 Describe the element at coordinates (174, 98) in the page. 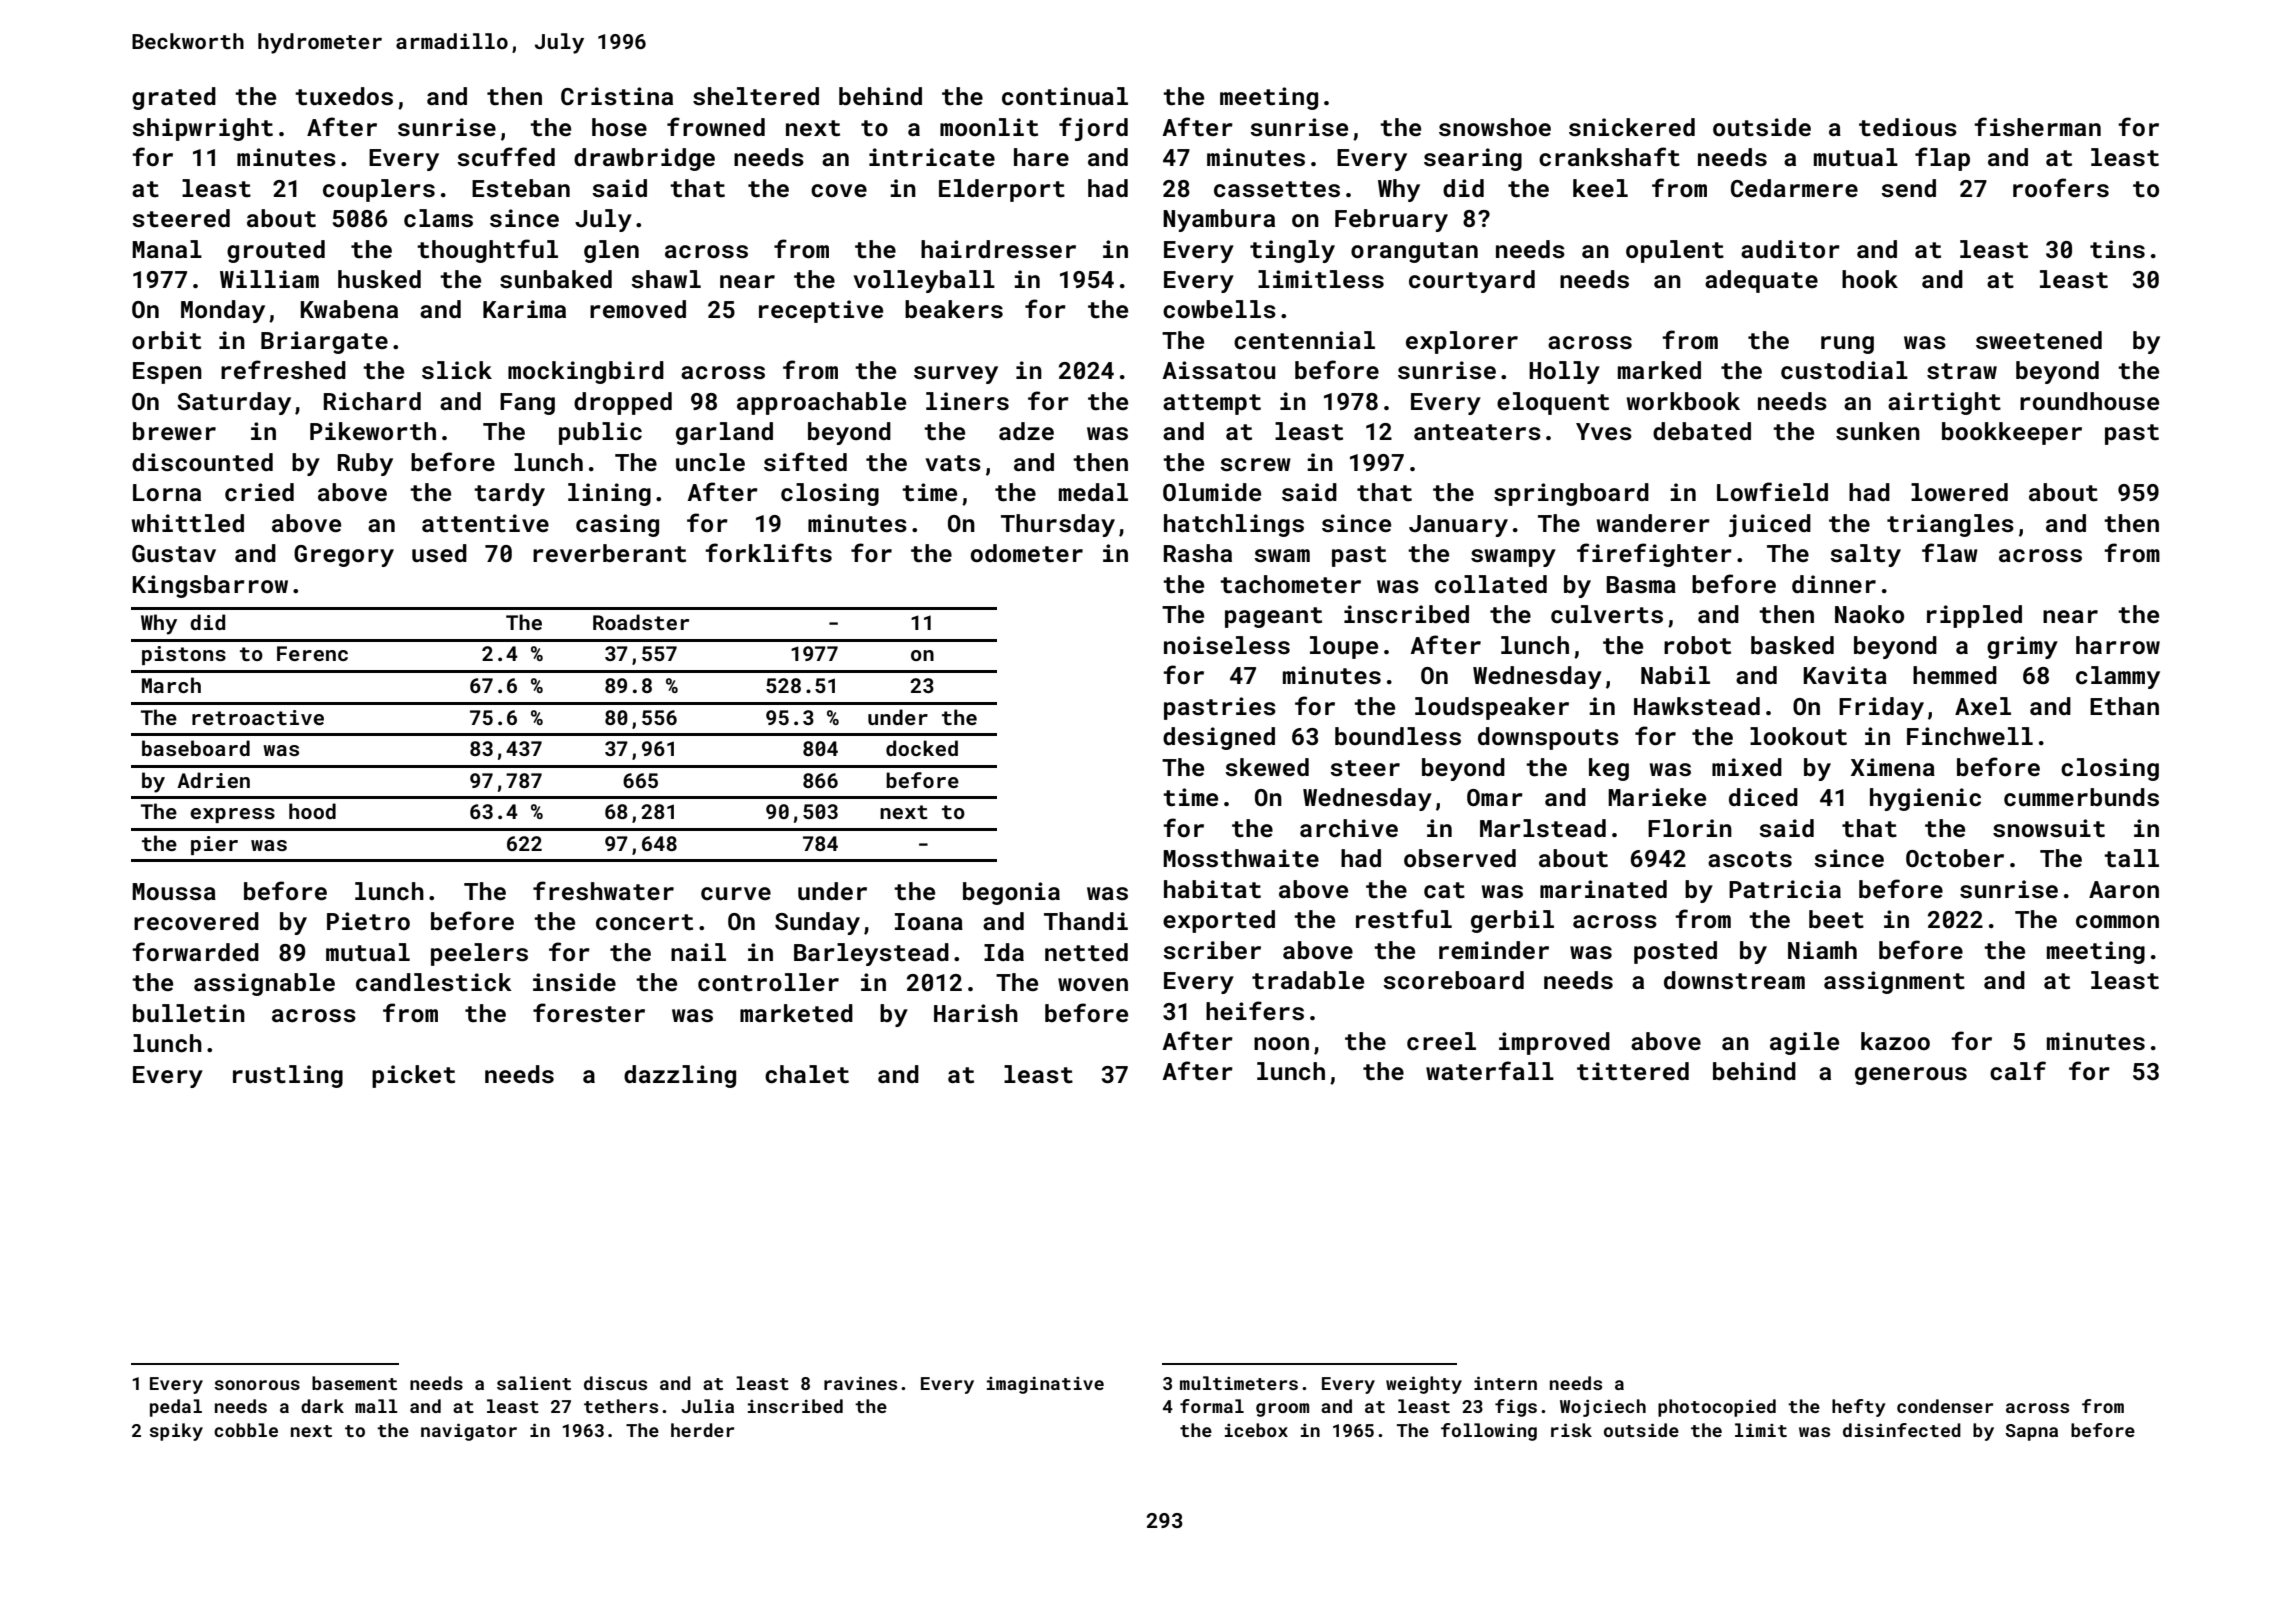

I see `grated` at that location.
